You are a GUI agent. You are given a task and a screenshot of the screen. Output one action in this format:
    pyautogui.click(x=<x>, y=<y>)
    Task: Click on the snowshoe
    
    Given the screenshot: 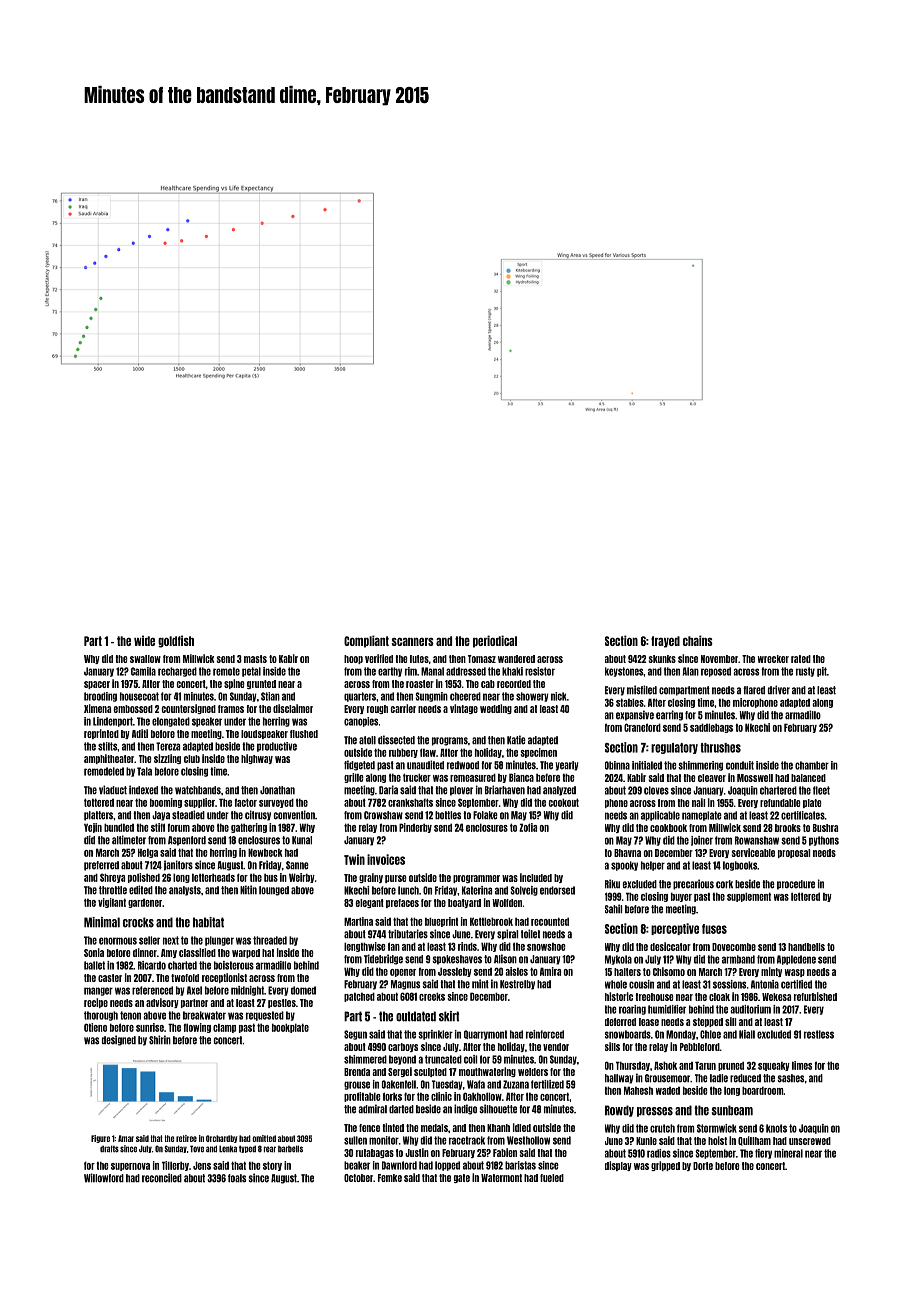 What is the action you would take?
    pyautogui.click(x=546, y=947)
